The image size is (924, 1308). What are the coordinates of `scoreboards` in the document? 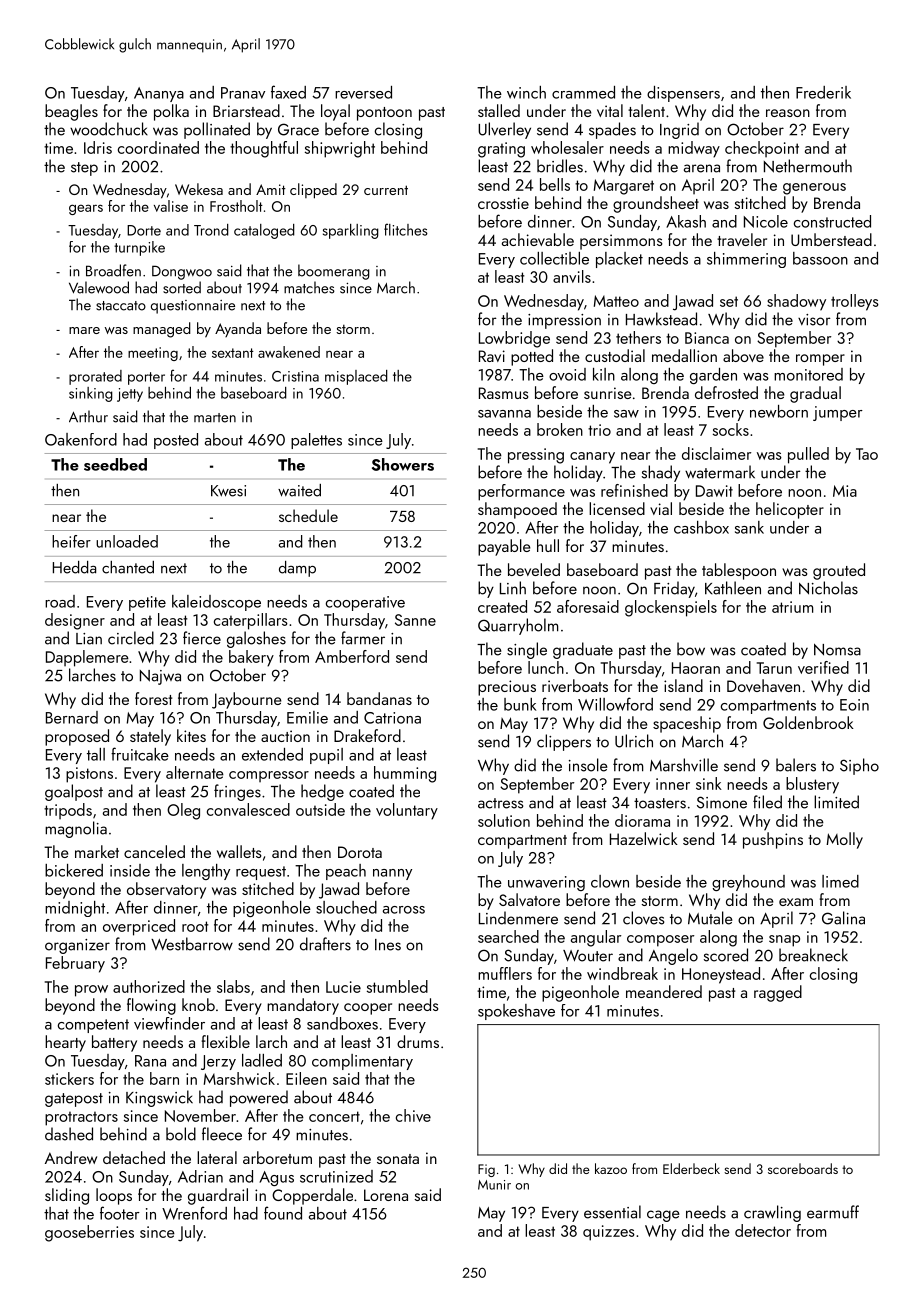 It's located at (803, 1168).
